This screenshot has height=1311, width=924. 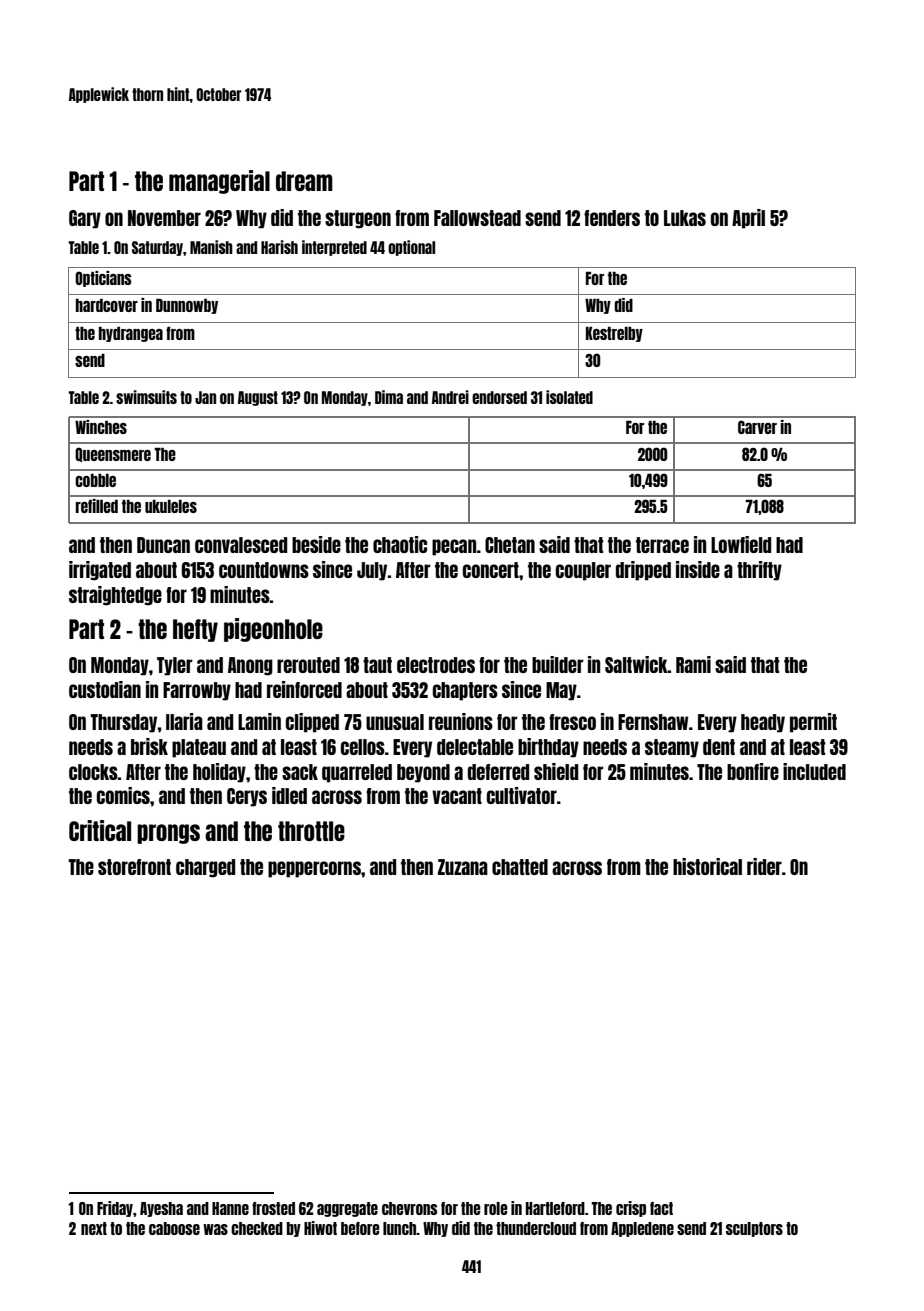 What do you see at coordinates (219, 182) in the screenshot?
I see `managerial` at bounding box center [219, 182].
